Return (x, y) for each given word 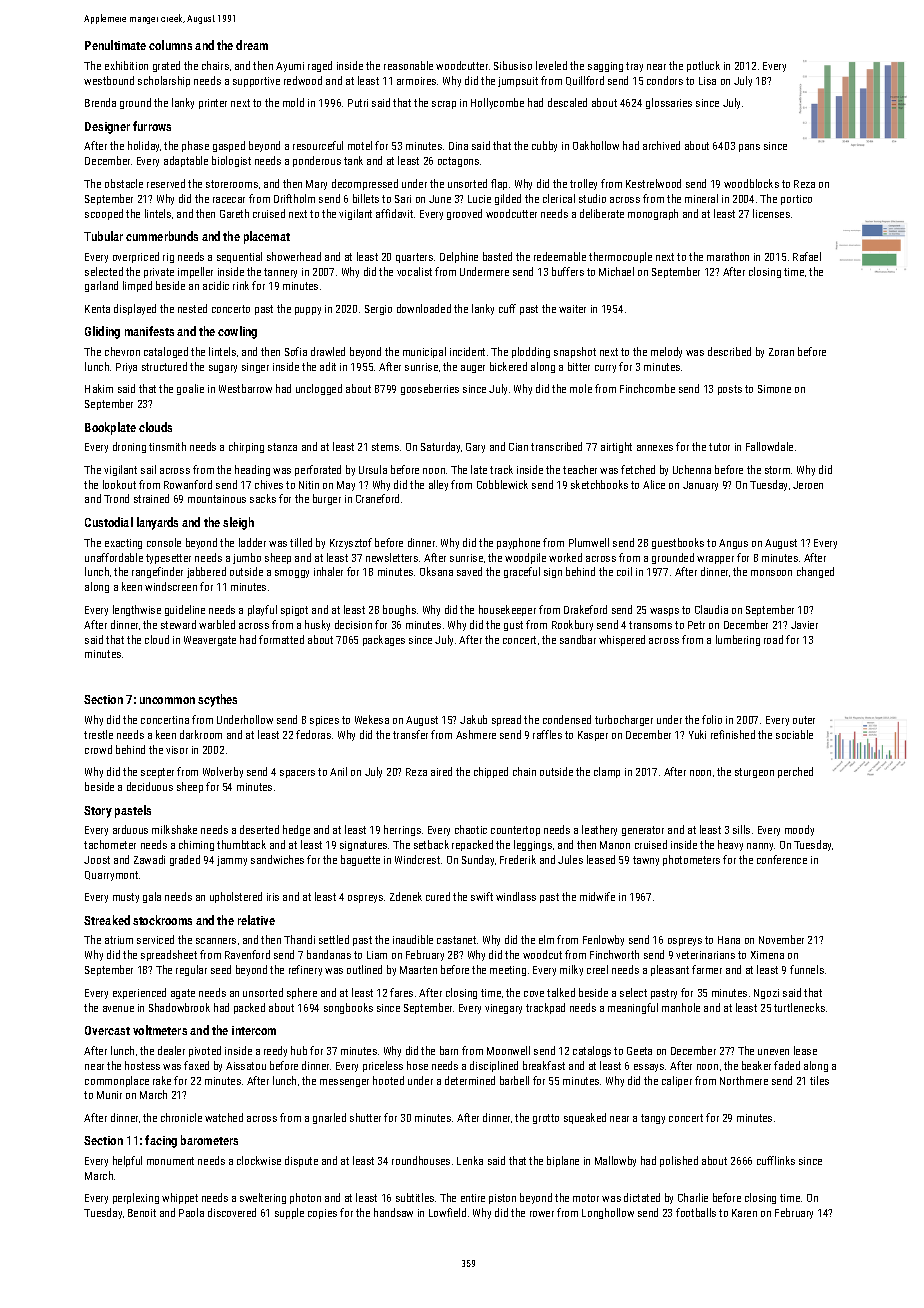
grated (166, 66)
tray (634, 67)
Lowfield (447, 1212)
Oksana (436, 571)
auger (473, 369)
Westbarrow (245, 388)
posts (730, 390)
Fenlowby (603, 940)
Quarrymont (111, 876)
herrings (402, 830)
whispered (622, 640)
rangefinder (157, 572)
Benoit (142, 1213)
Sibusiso (513, 65)
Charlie (693, 1197)
